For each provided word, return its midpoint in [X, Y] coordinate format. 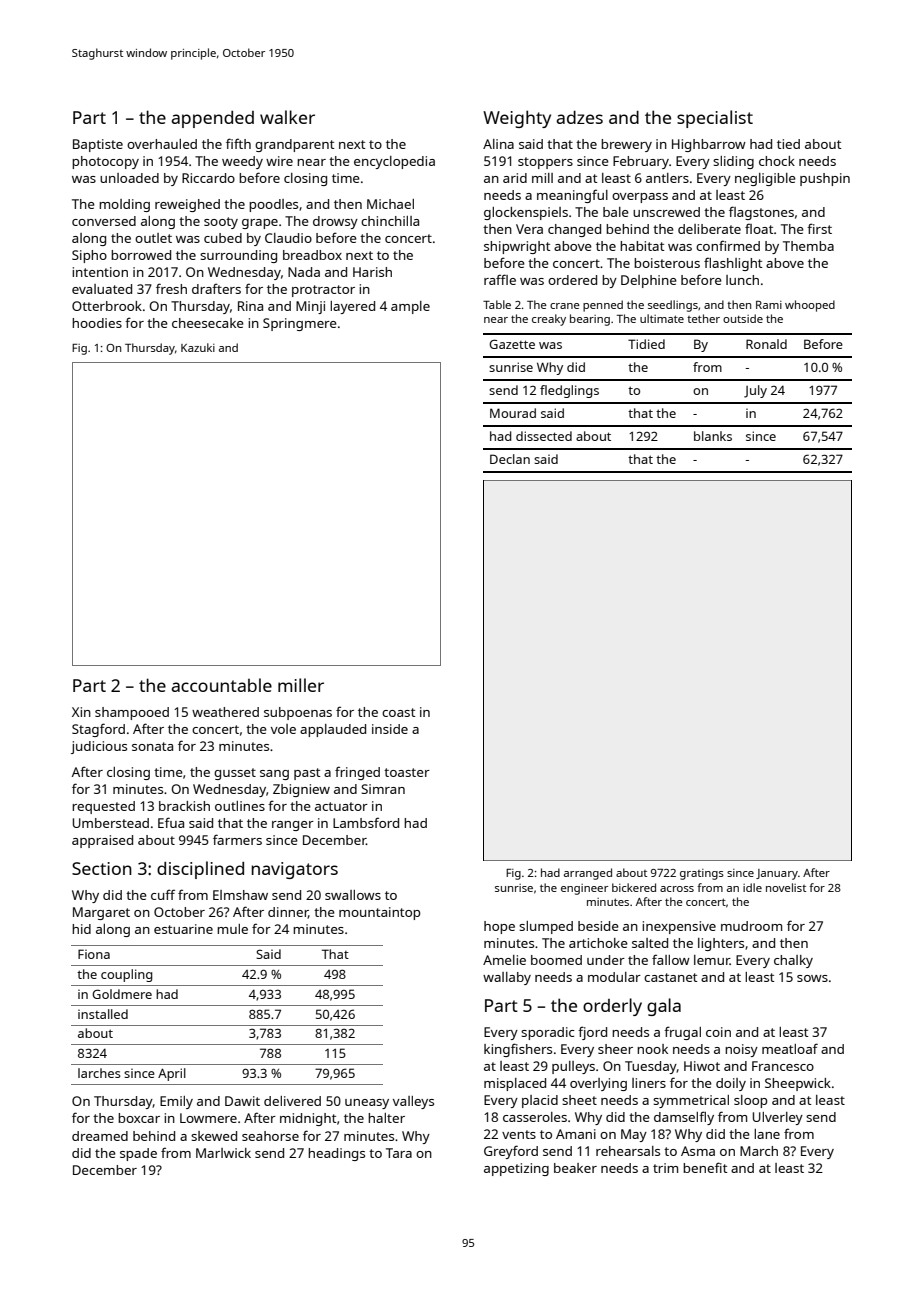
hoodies [97, 323]
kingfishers [518, 1050]
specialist [715, 119]
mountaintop [380, 913]
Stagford [98, 730]
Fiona [94, 954]
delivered [292, 1101]
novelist [786, 887]
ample [410, 307]
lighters [721, 944]
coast [399, 712]
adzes [580, 117]
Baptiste [98, 145]
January [777, 874]
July [755, 391]
